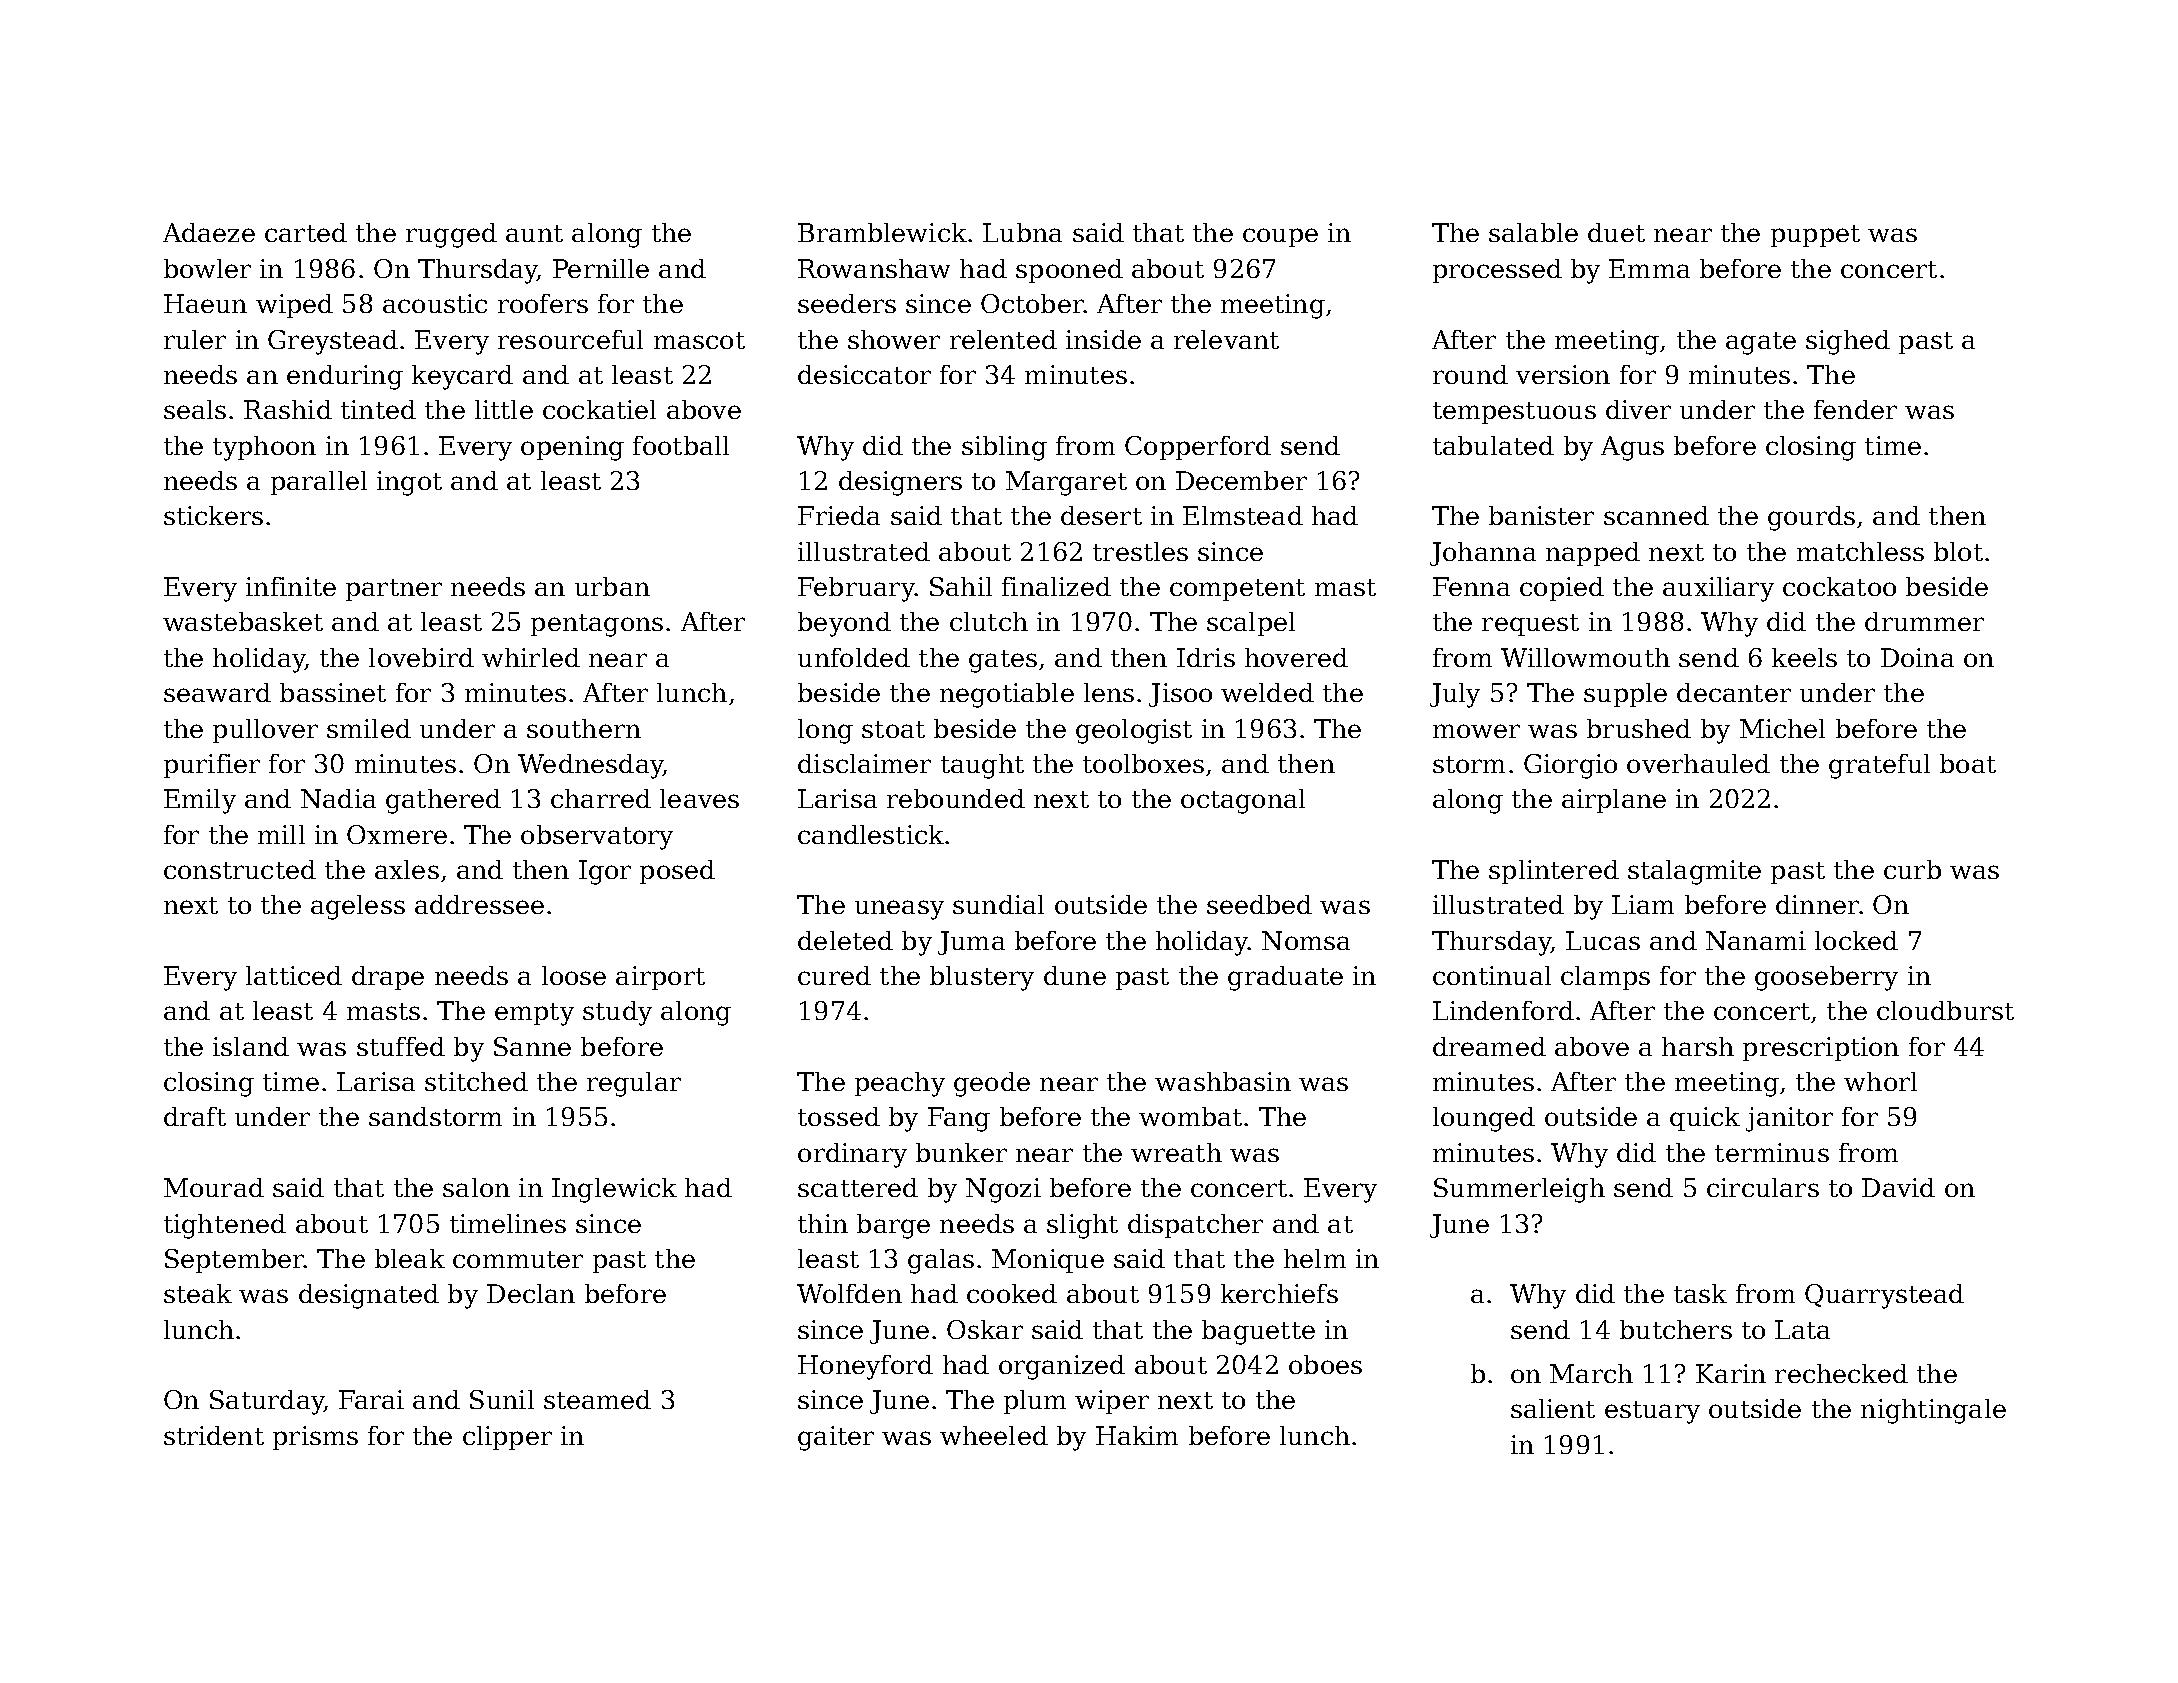 The height and width of the screenshot is (1683, 2178). Describe the element at coordinates (251, 1046) in the screenshot. I see `island` at that location.
